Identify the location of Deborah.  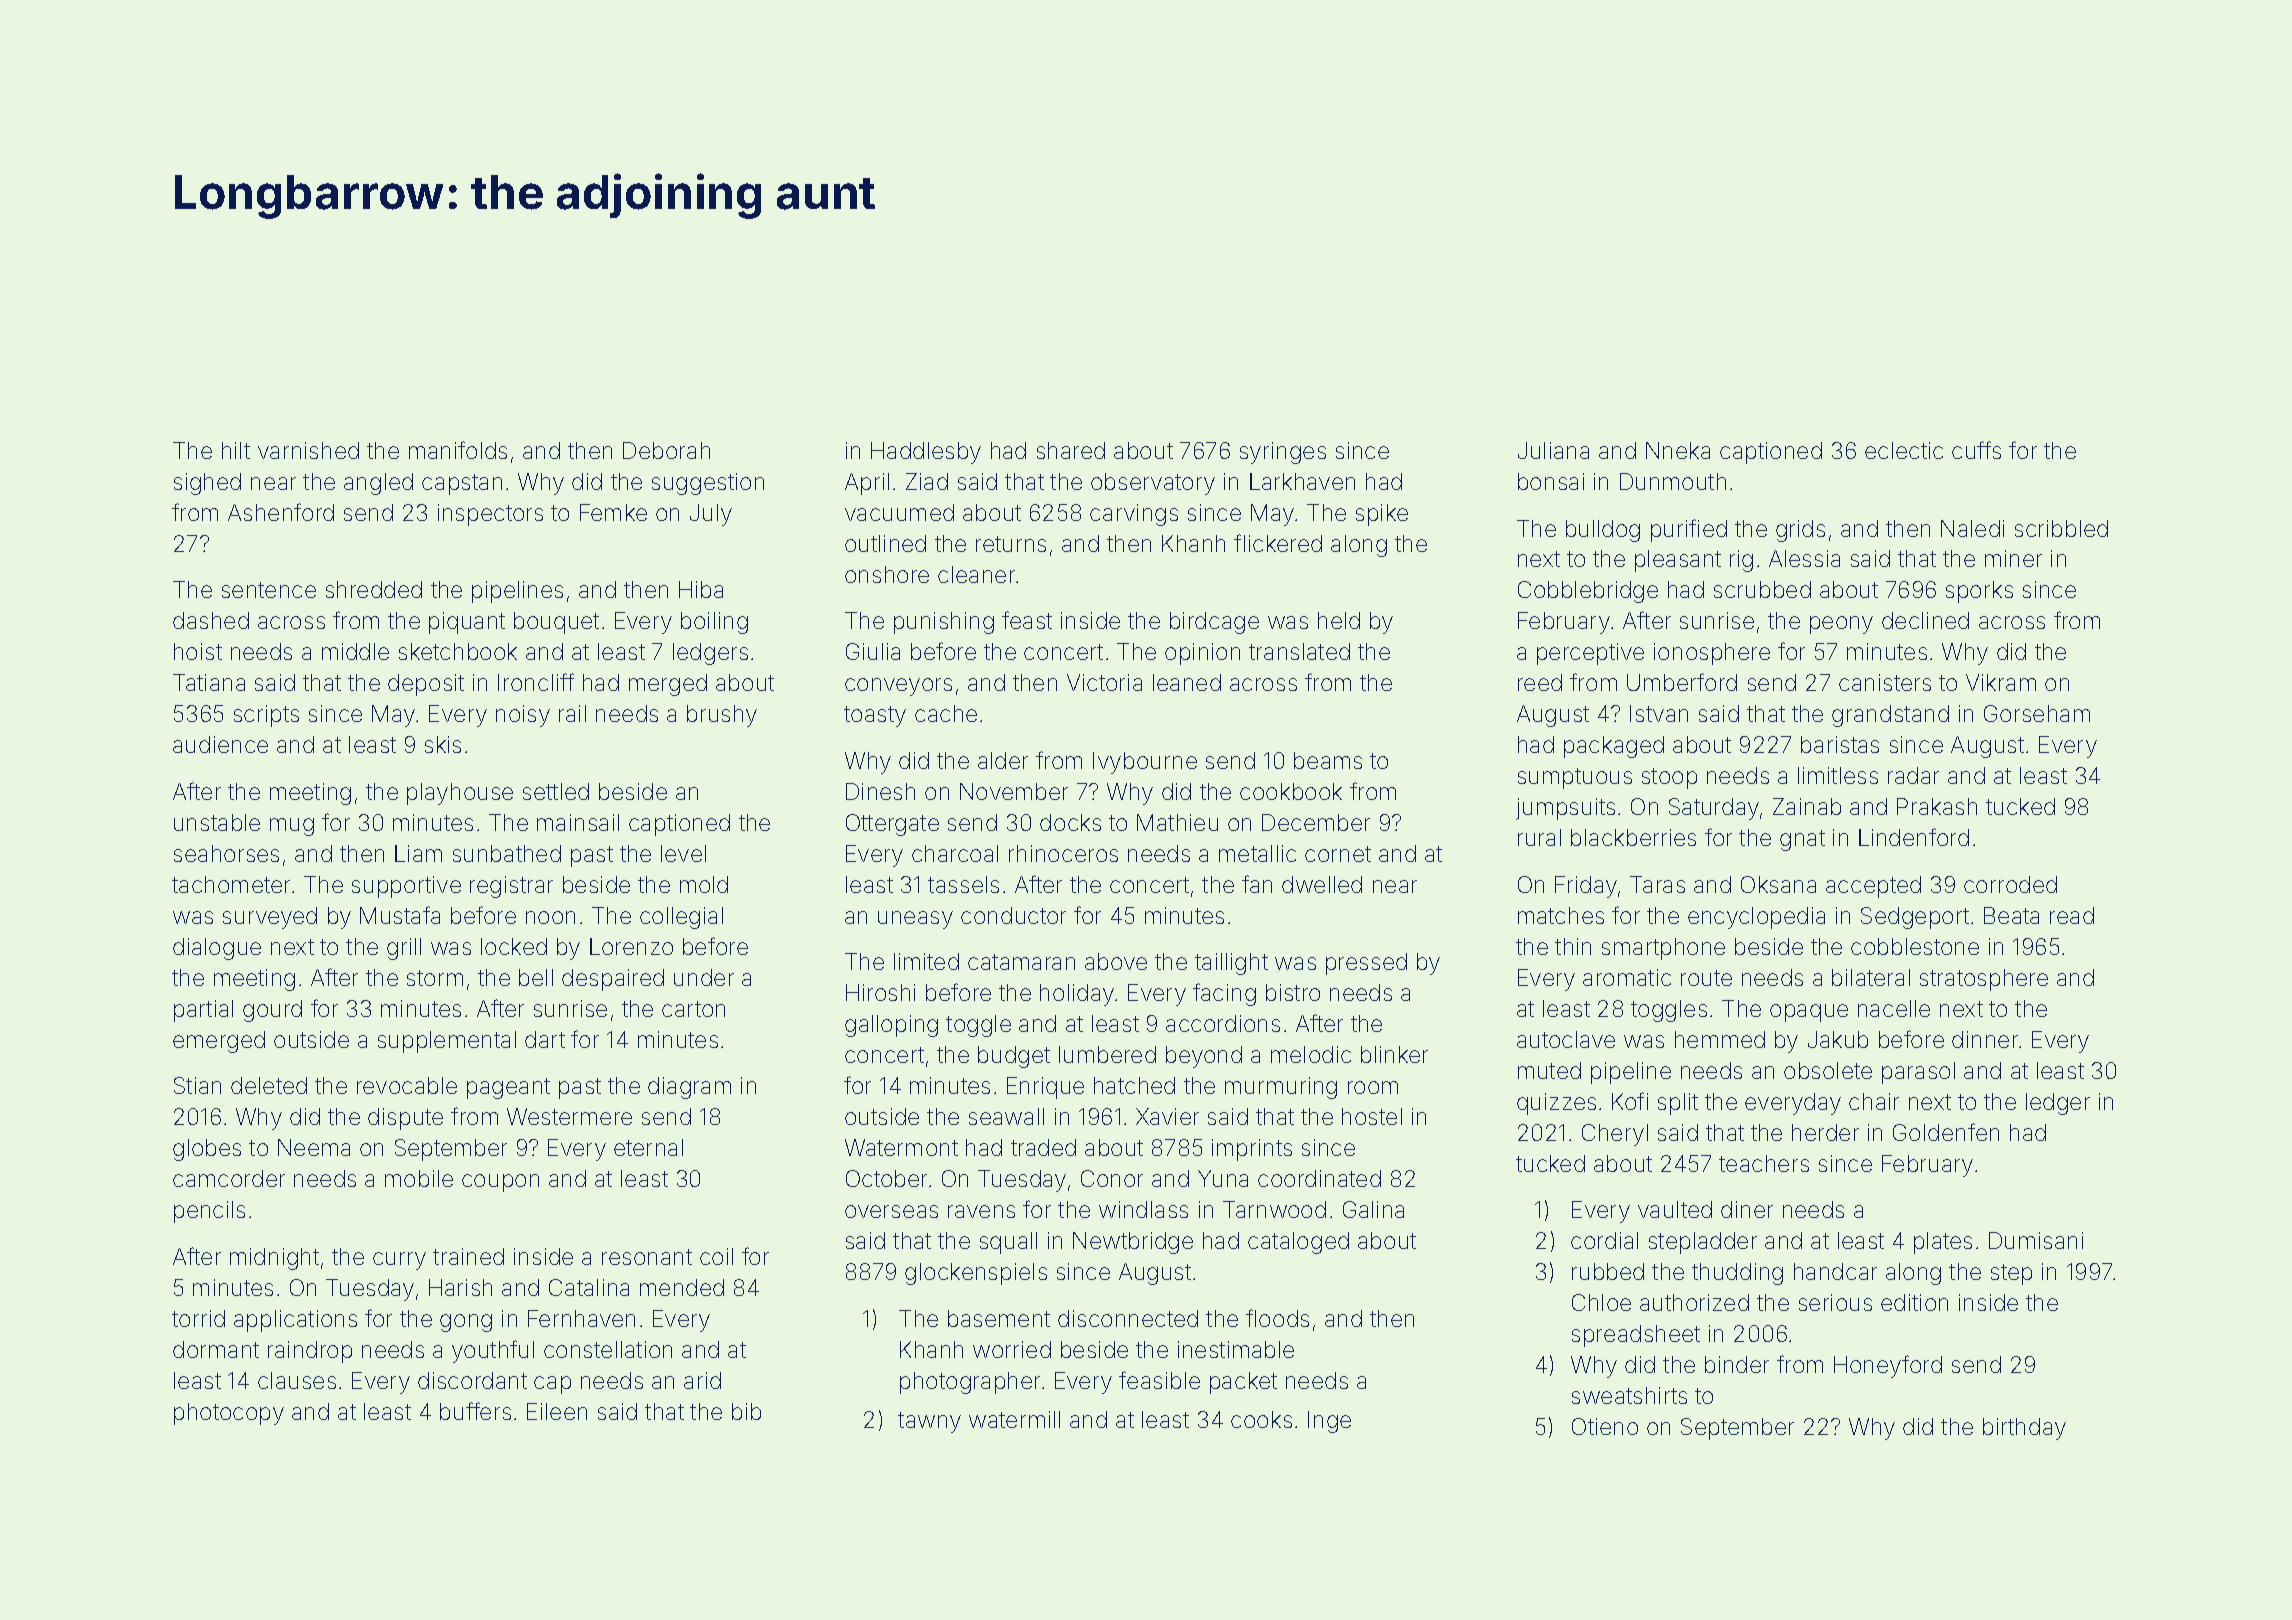
(666, 450).
